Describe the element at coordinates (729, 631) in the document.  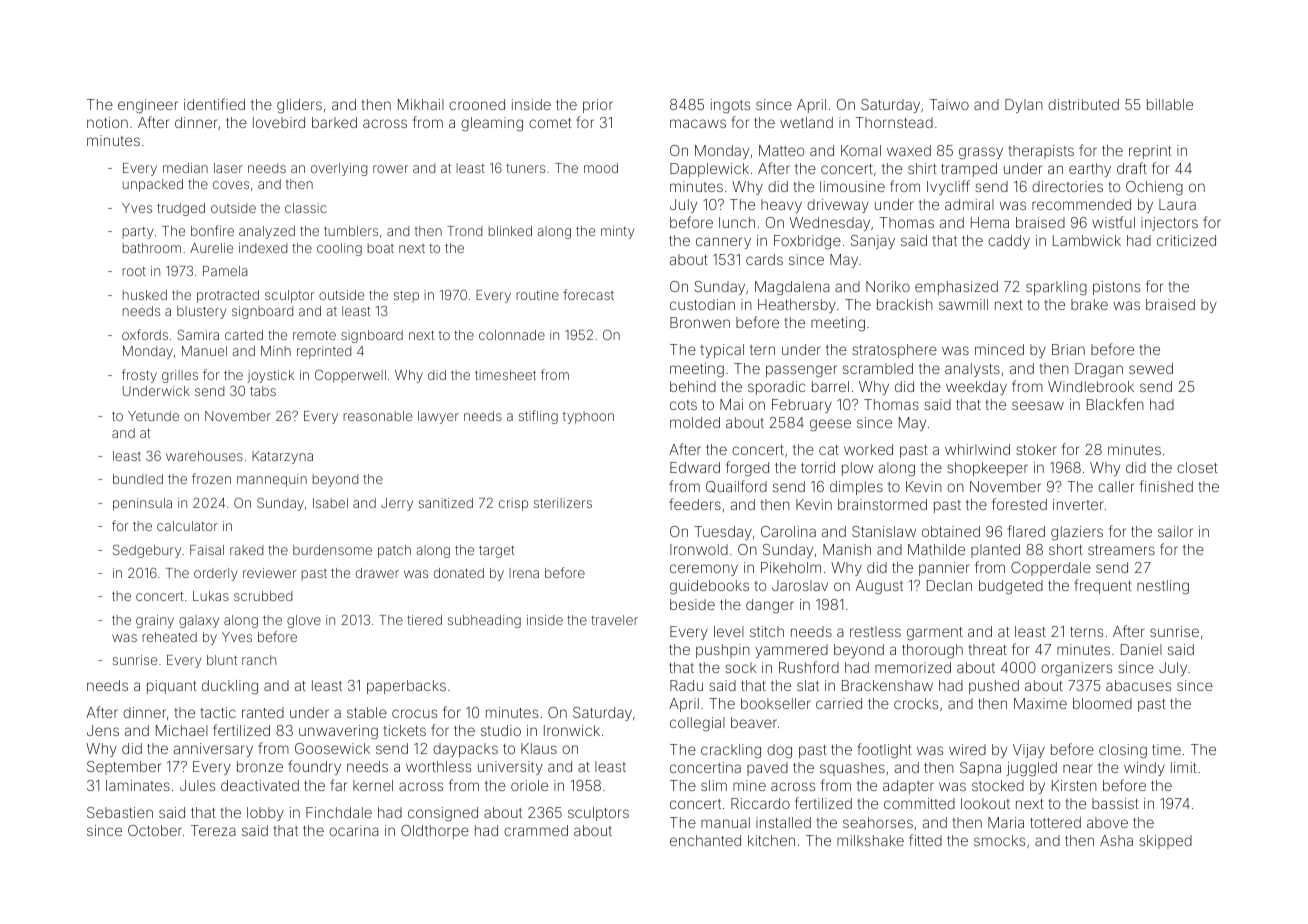
I see `level` at that location.
